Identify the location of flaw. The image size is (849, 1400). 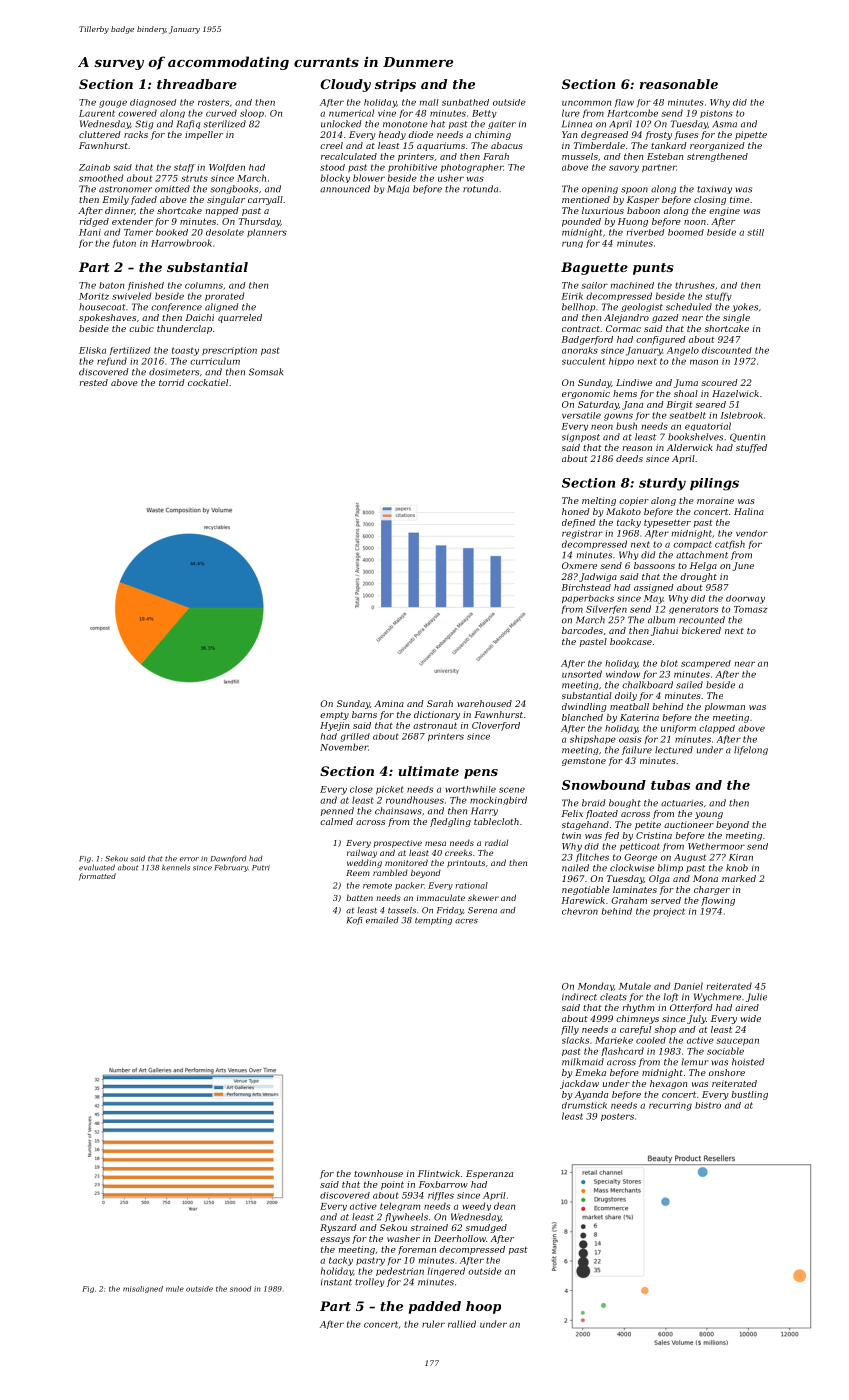
(624, 103).
